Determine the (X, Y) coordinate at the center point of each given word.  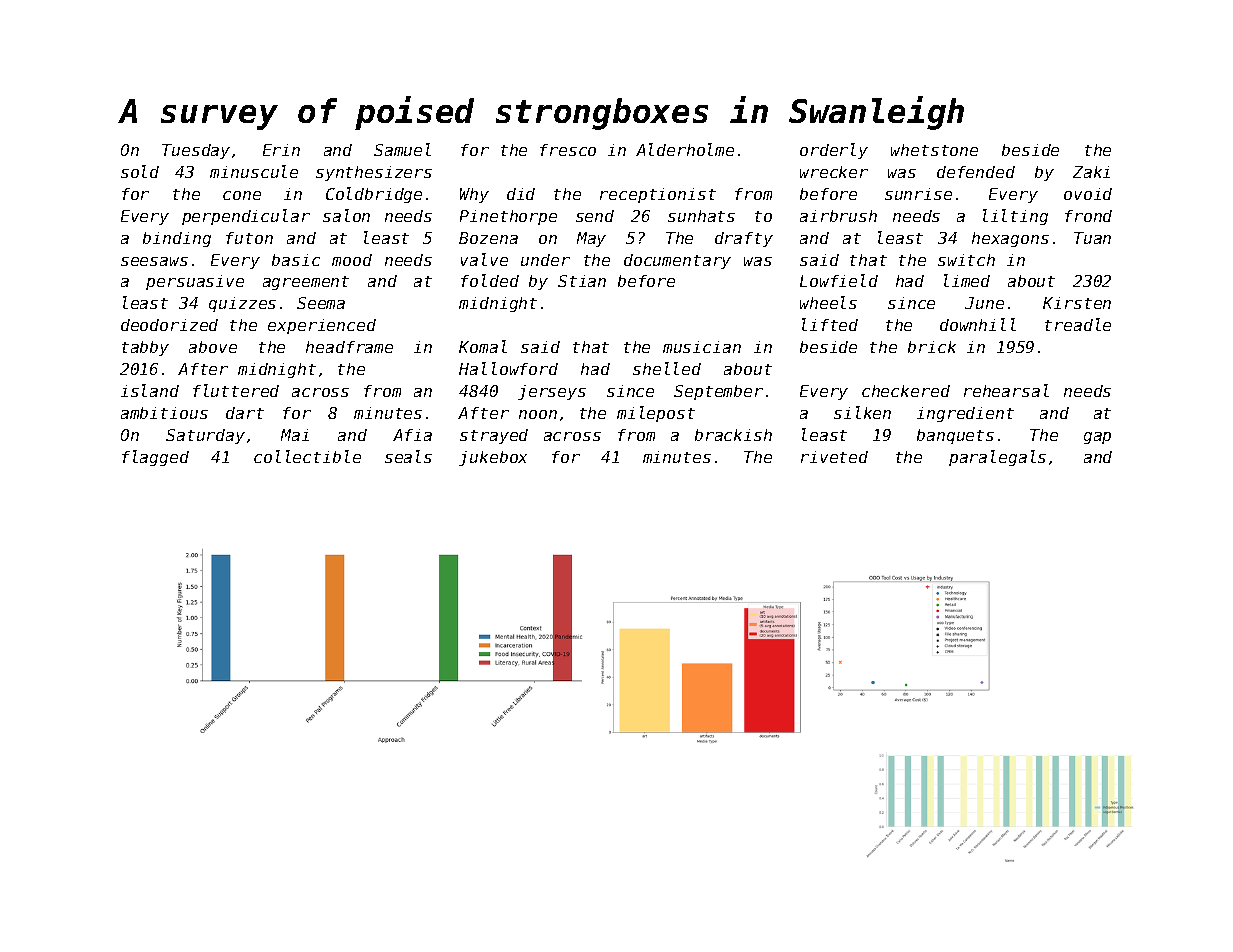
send (595, 216)
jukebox (493, 458)
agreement (306, 283)
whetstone (934, 150)
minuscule (254, 171)
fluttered (236, 390)
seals (408, 456)
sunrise (918, 194)
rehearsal (1006, 390)
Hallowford (508, 368)
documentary (677, 261)
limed (967, 280)
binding (177, 239)
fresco (568, 150)
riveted (834, 457)
